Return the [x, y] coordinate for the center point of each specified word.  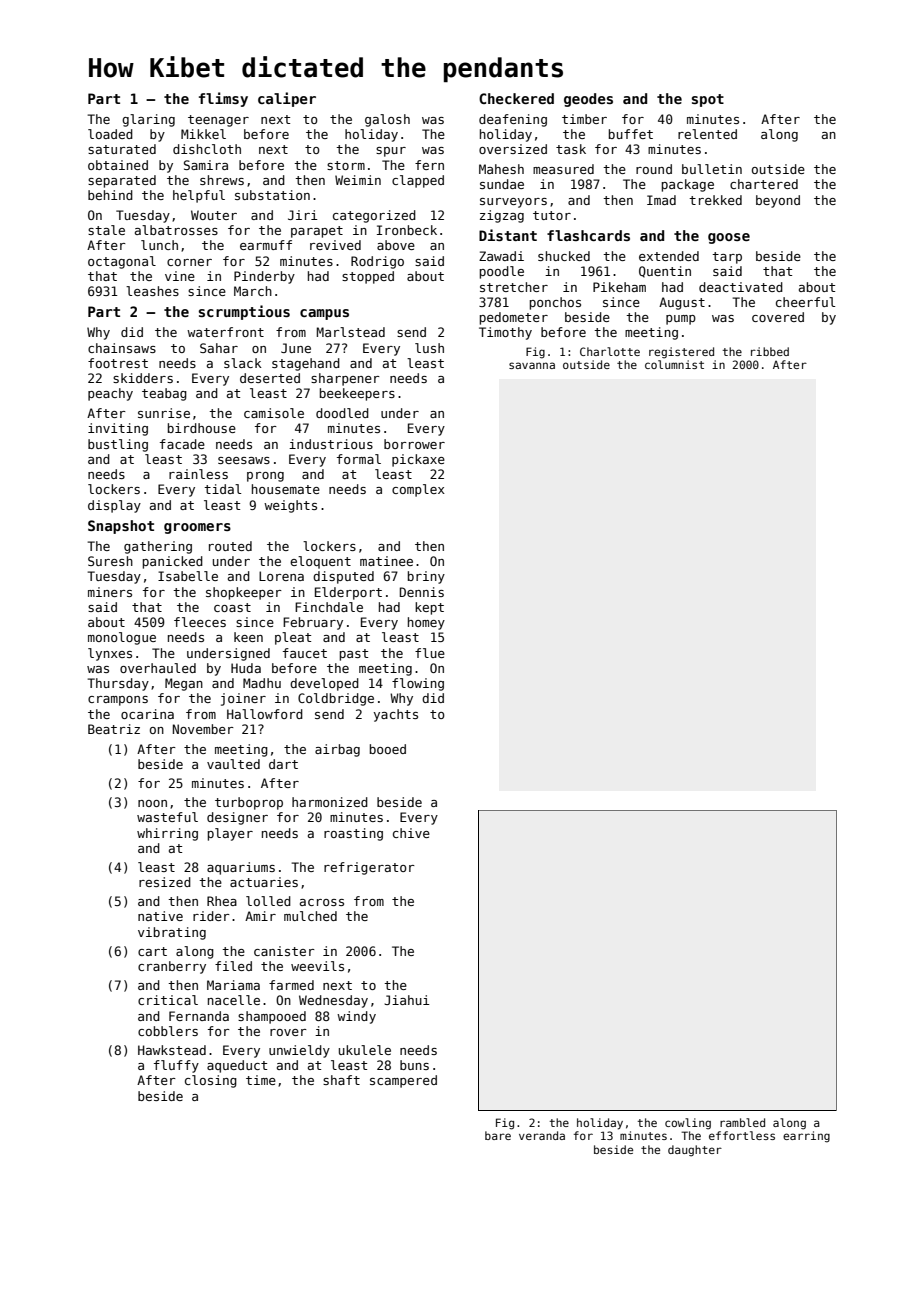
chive [411, 833]
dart [283, 764]
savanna [532, 365]
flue [430, 653]
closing [211, 1081]
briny [426, 577]
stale [106, 230]
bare [498, 1135]
